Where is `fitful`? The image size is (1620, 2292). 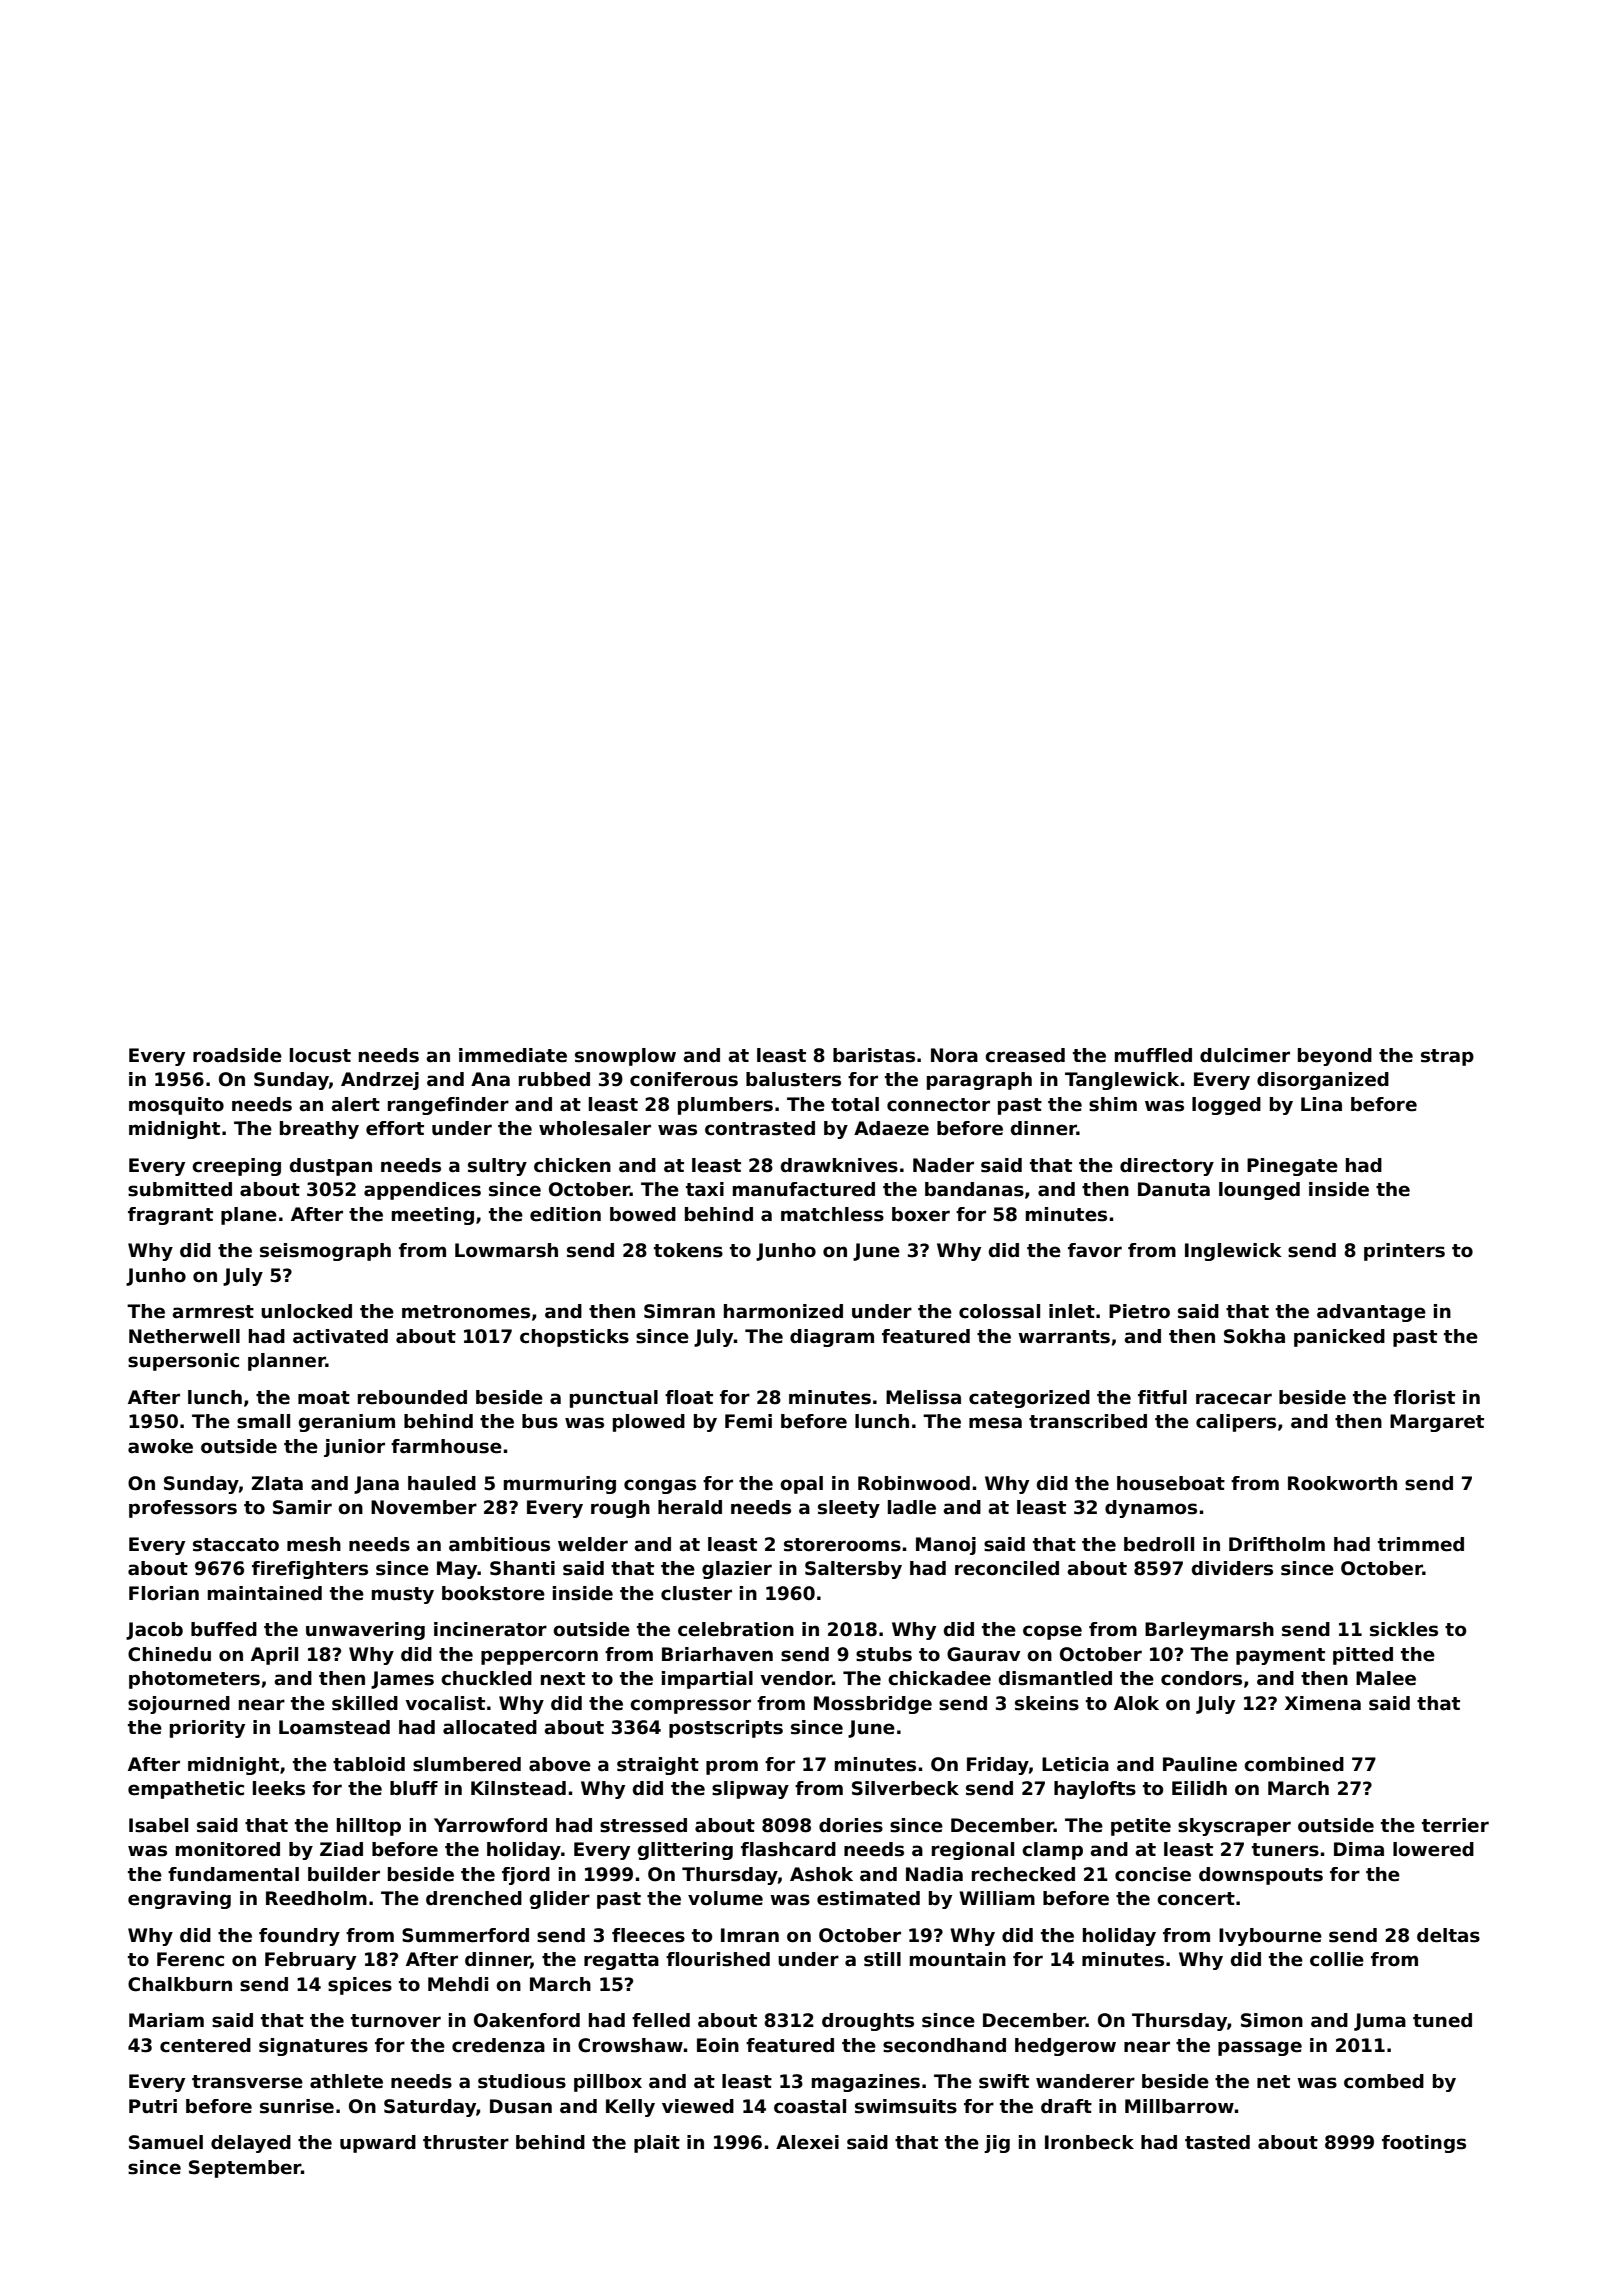 fitful is located at coordinates (1162, 1397).
